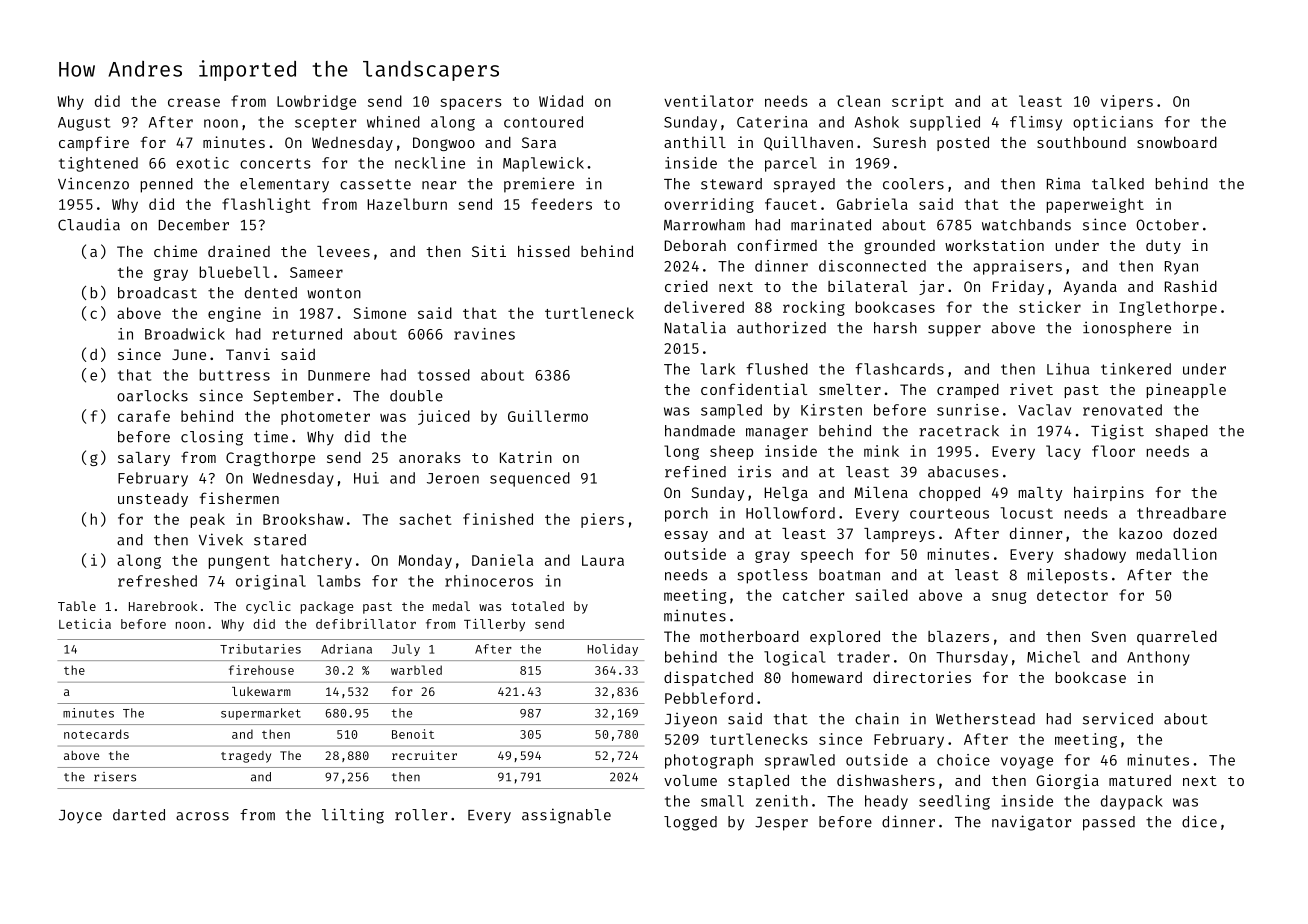 This image has width=1308, height=924. I want to click on racetrack, so click(959, 431).
